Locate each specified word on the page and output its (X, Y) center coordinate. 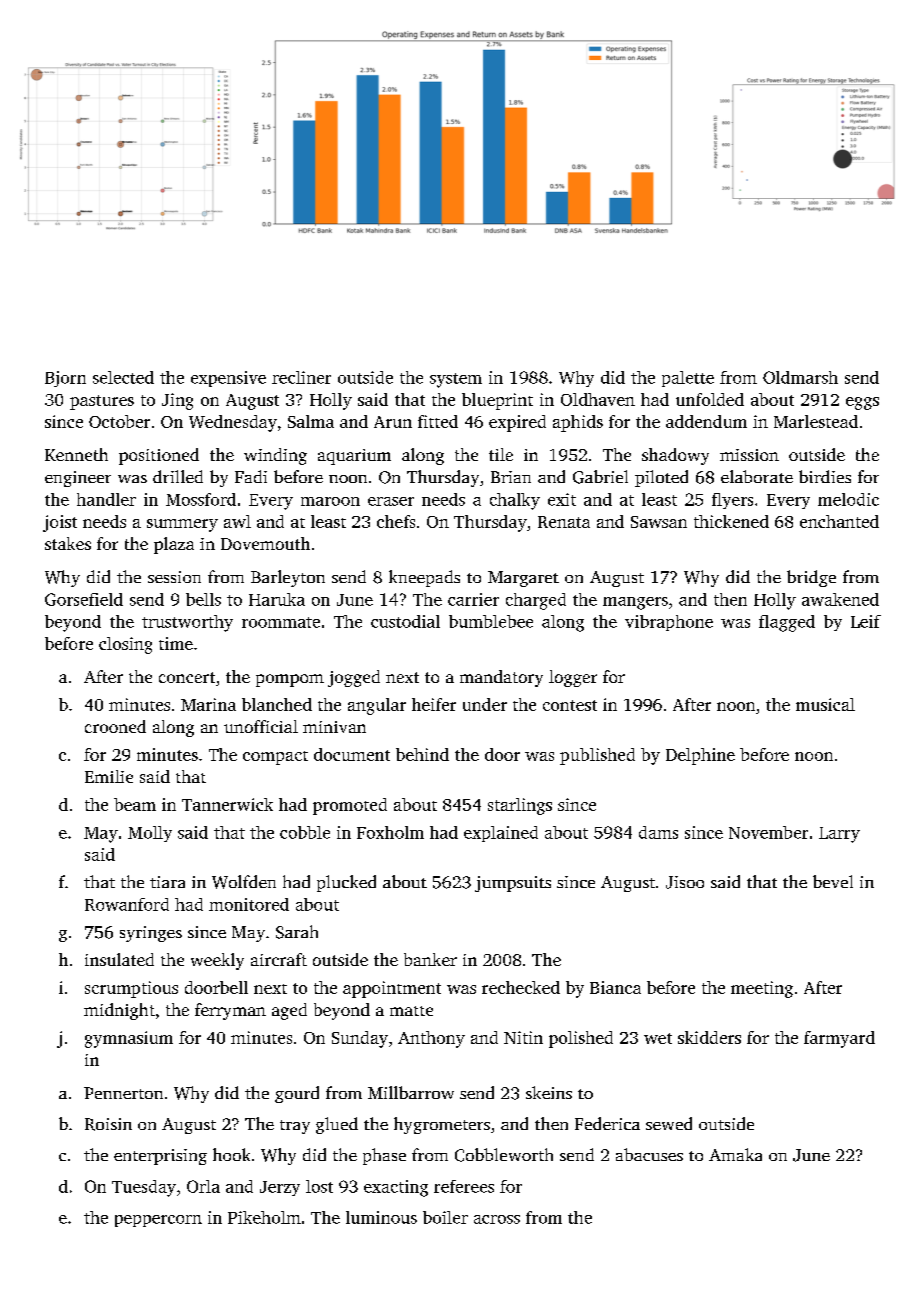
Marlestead (816, 421)
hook (231, 1154)
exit (562, 499)
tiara (167, 882)
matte (411, 1011)
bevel (833, 881)
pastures (102, 402)
